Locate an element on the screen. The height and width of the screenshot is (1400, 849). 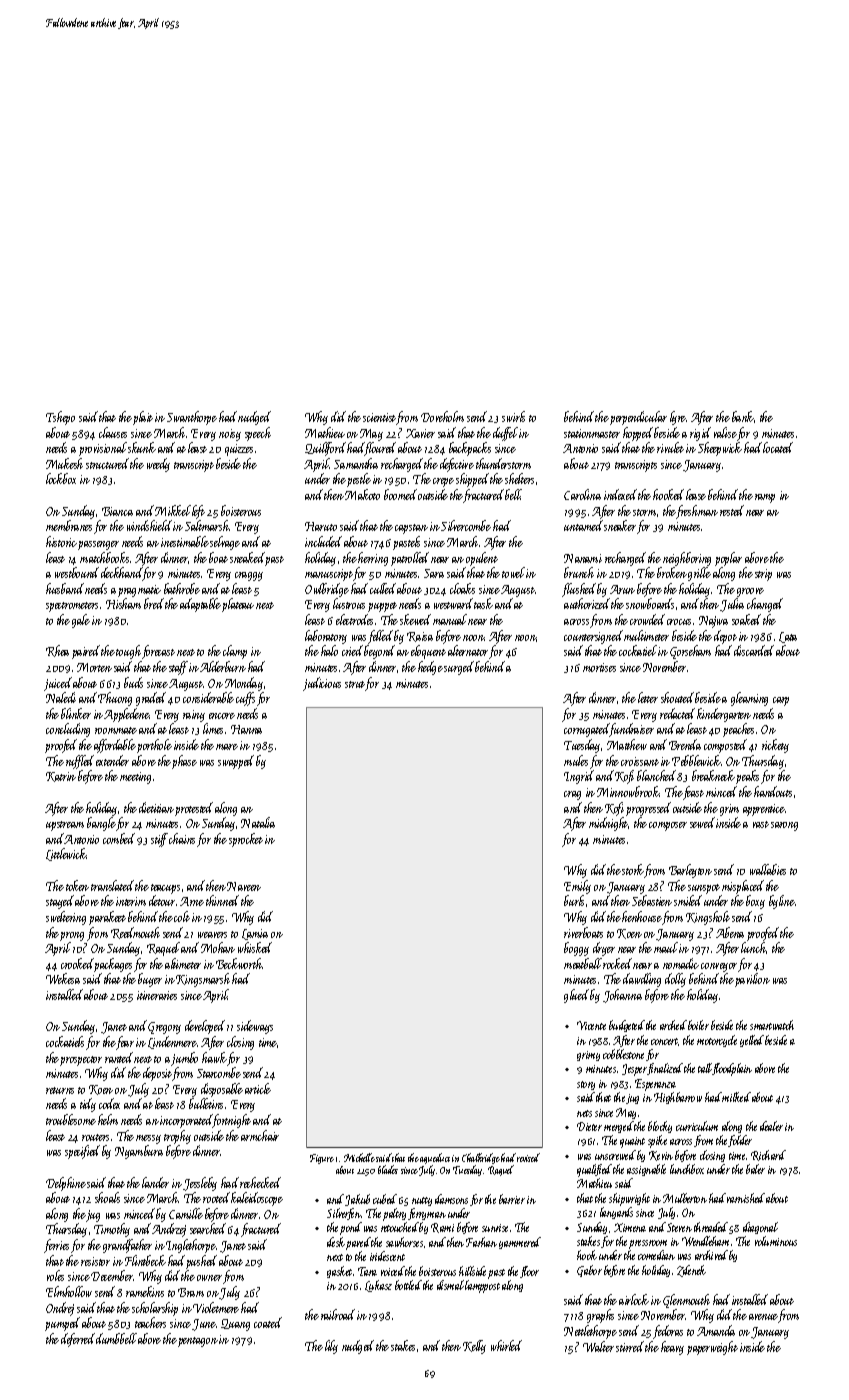
weedy is located at coordinates (158, 465).
